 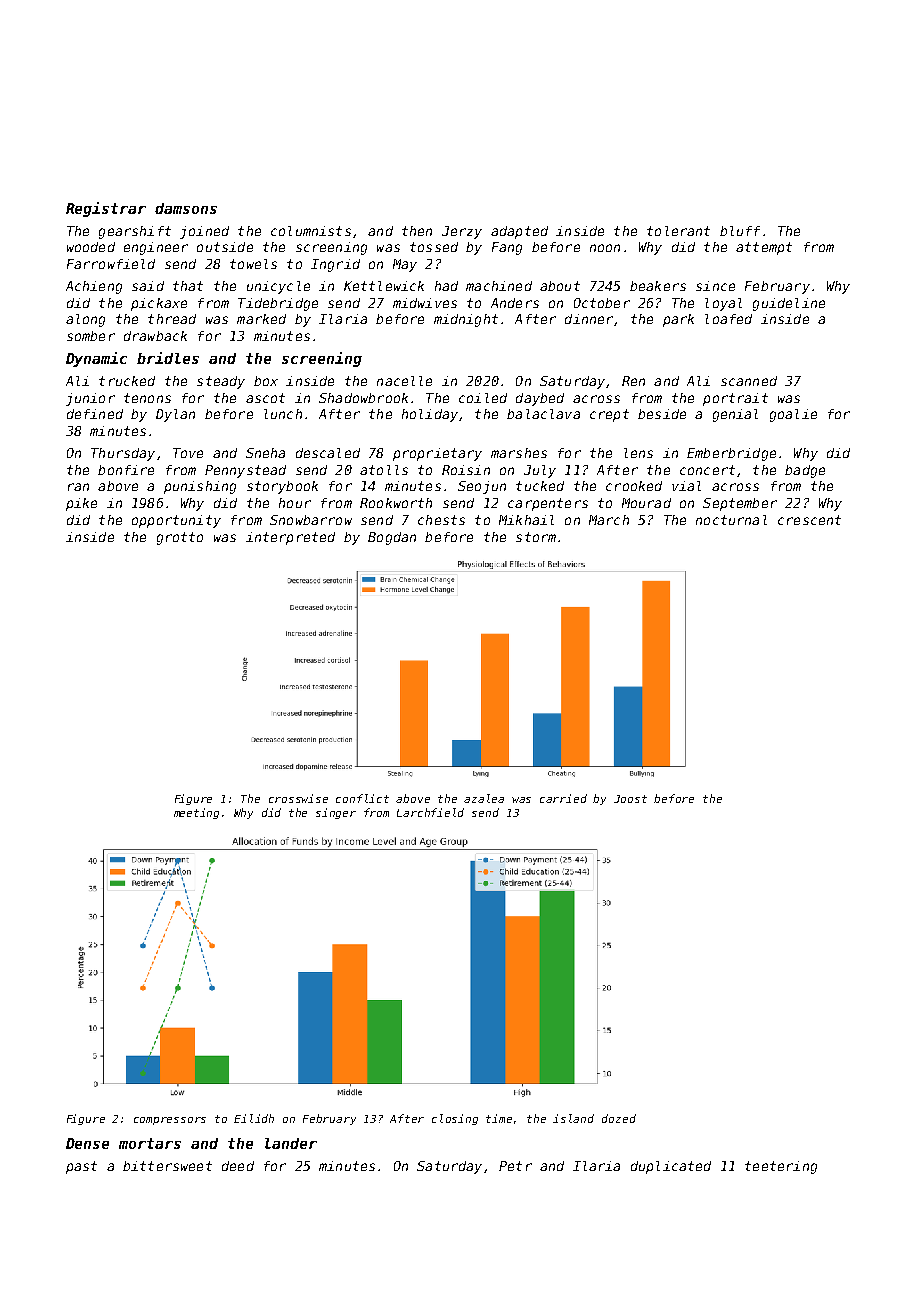 I want to click on defined, so click(x=95, y=414).
